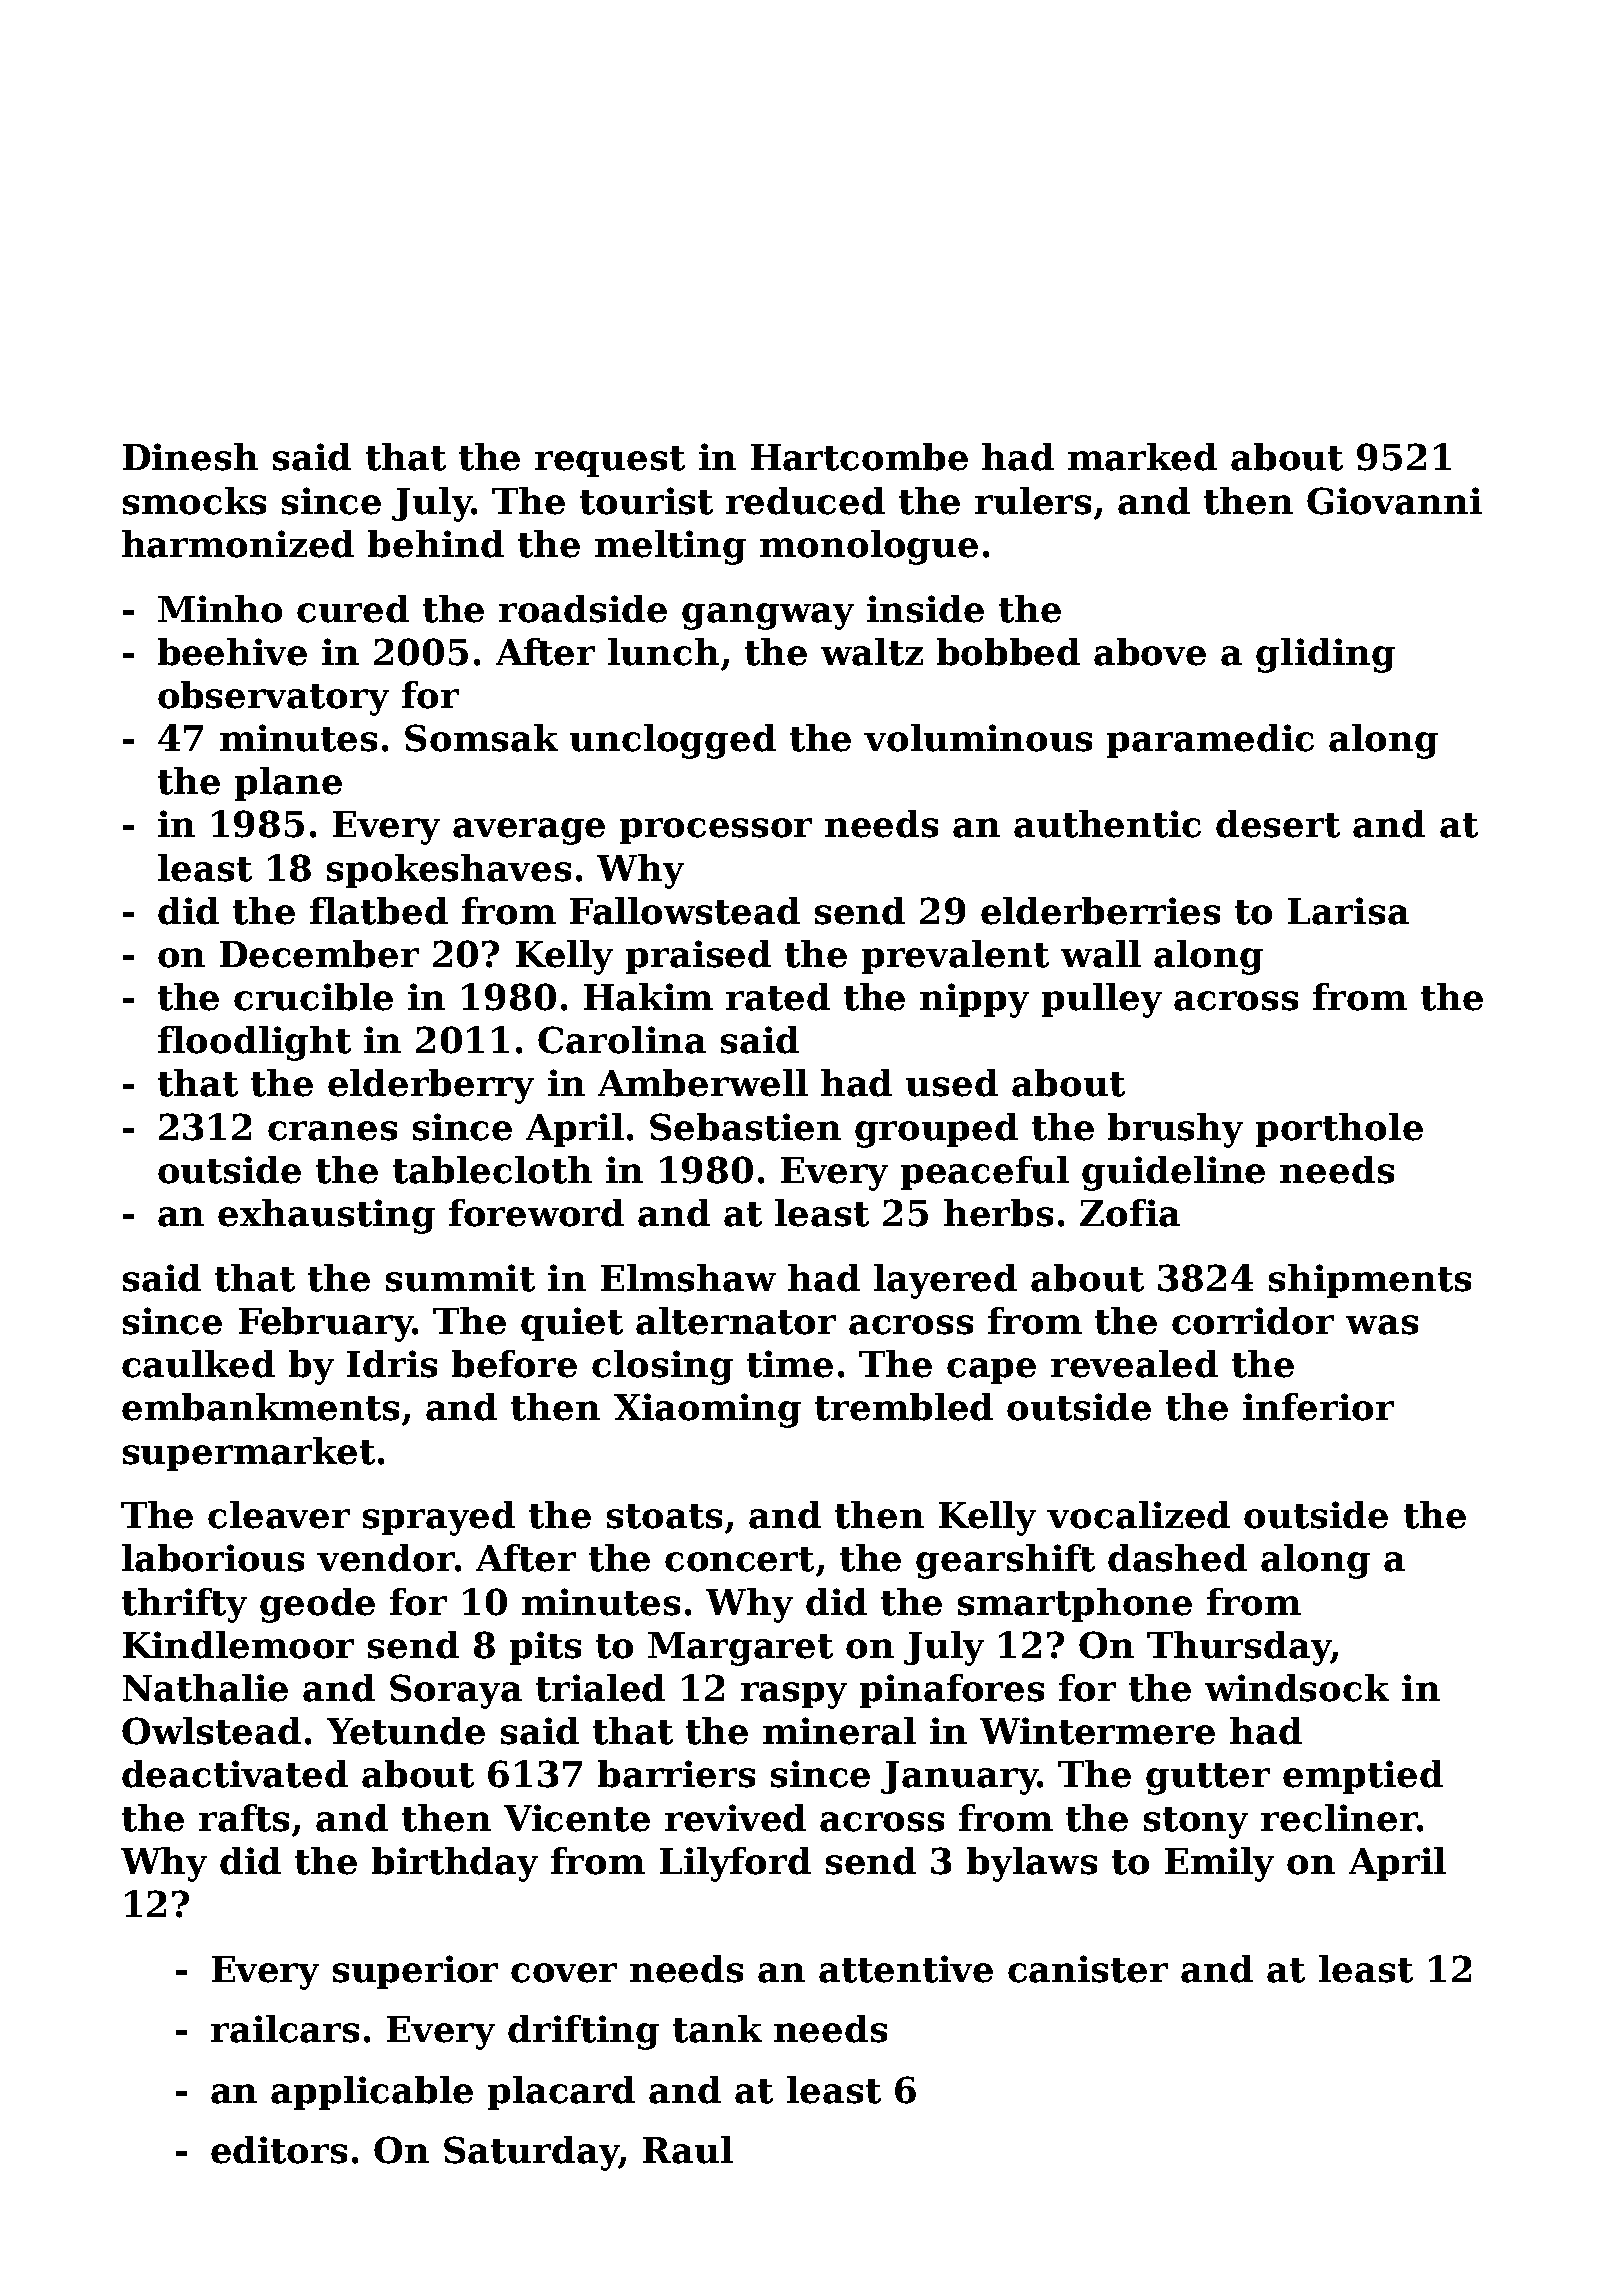 The width and height of the screenshot is (1620, 2292). Describe the element at coordinates (279, 2150) in the screenshot. I see `editors` at that location.
